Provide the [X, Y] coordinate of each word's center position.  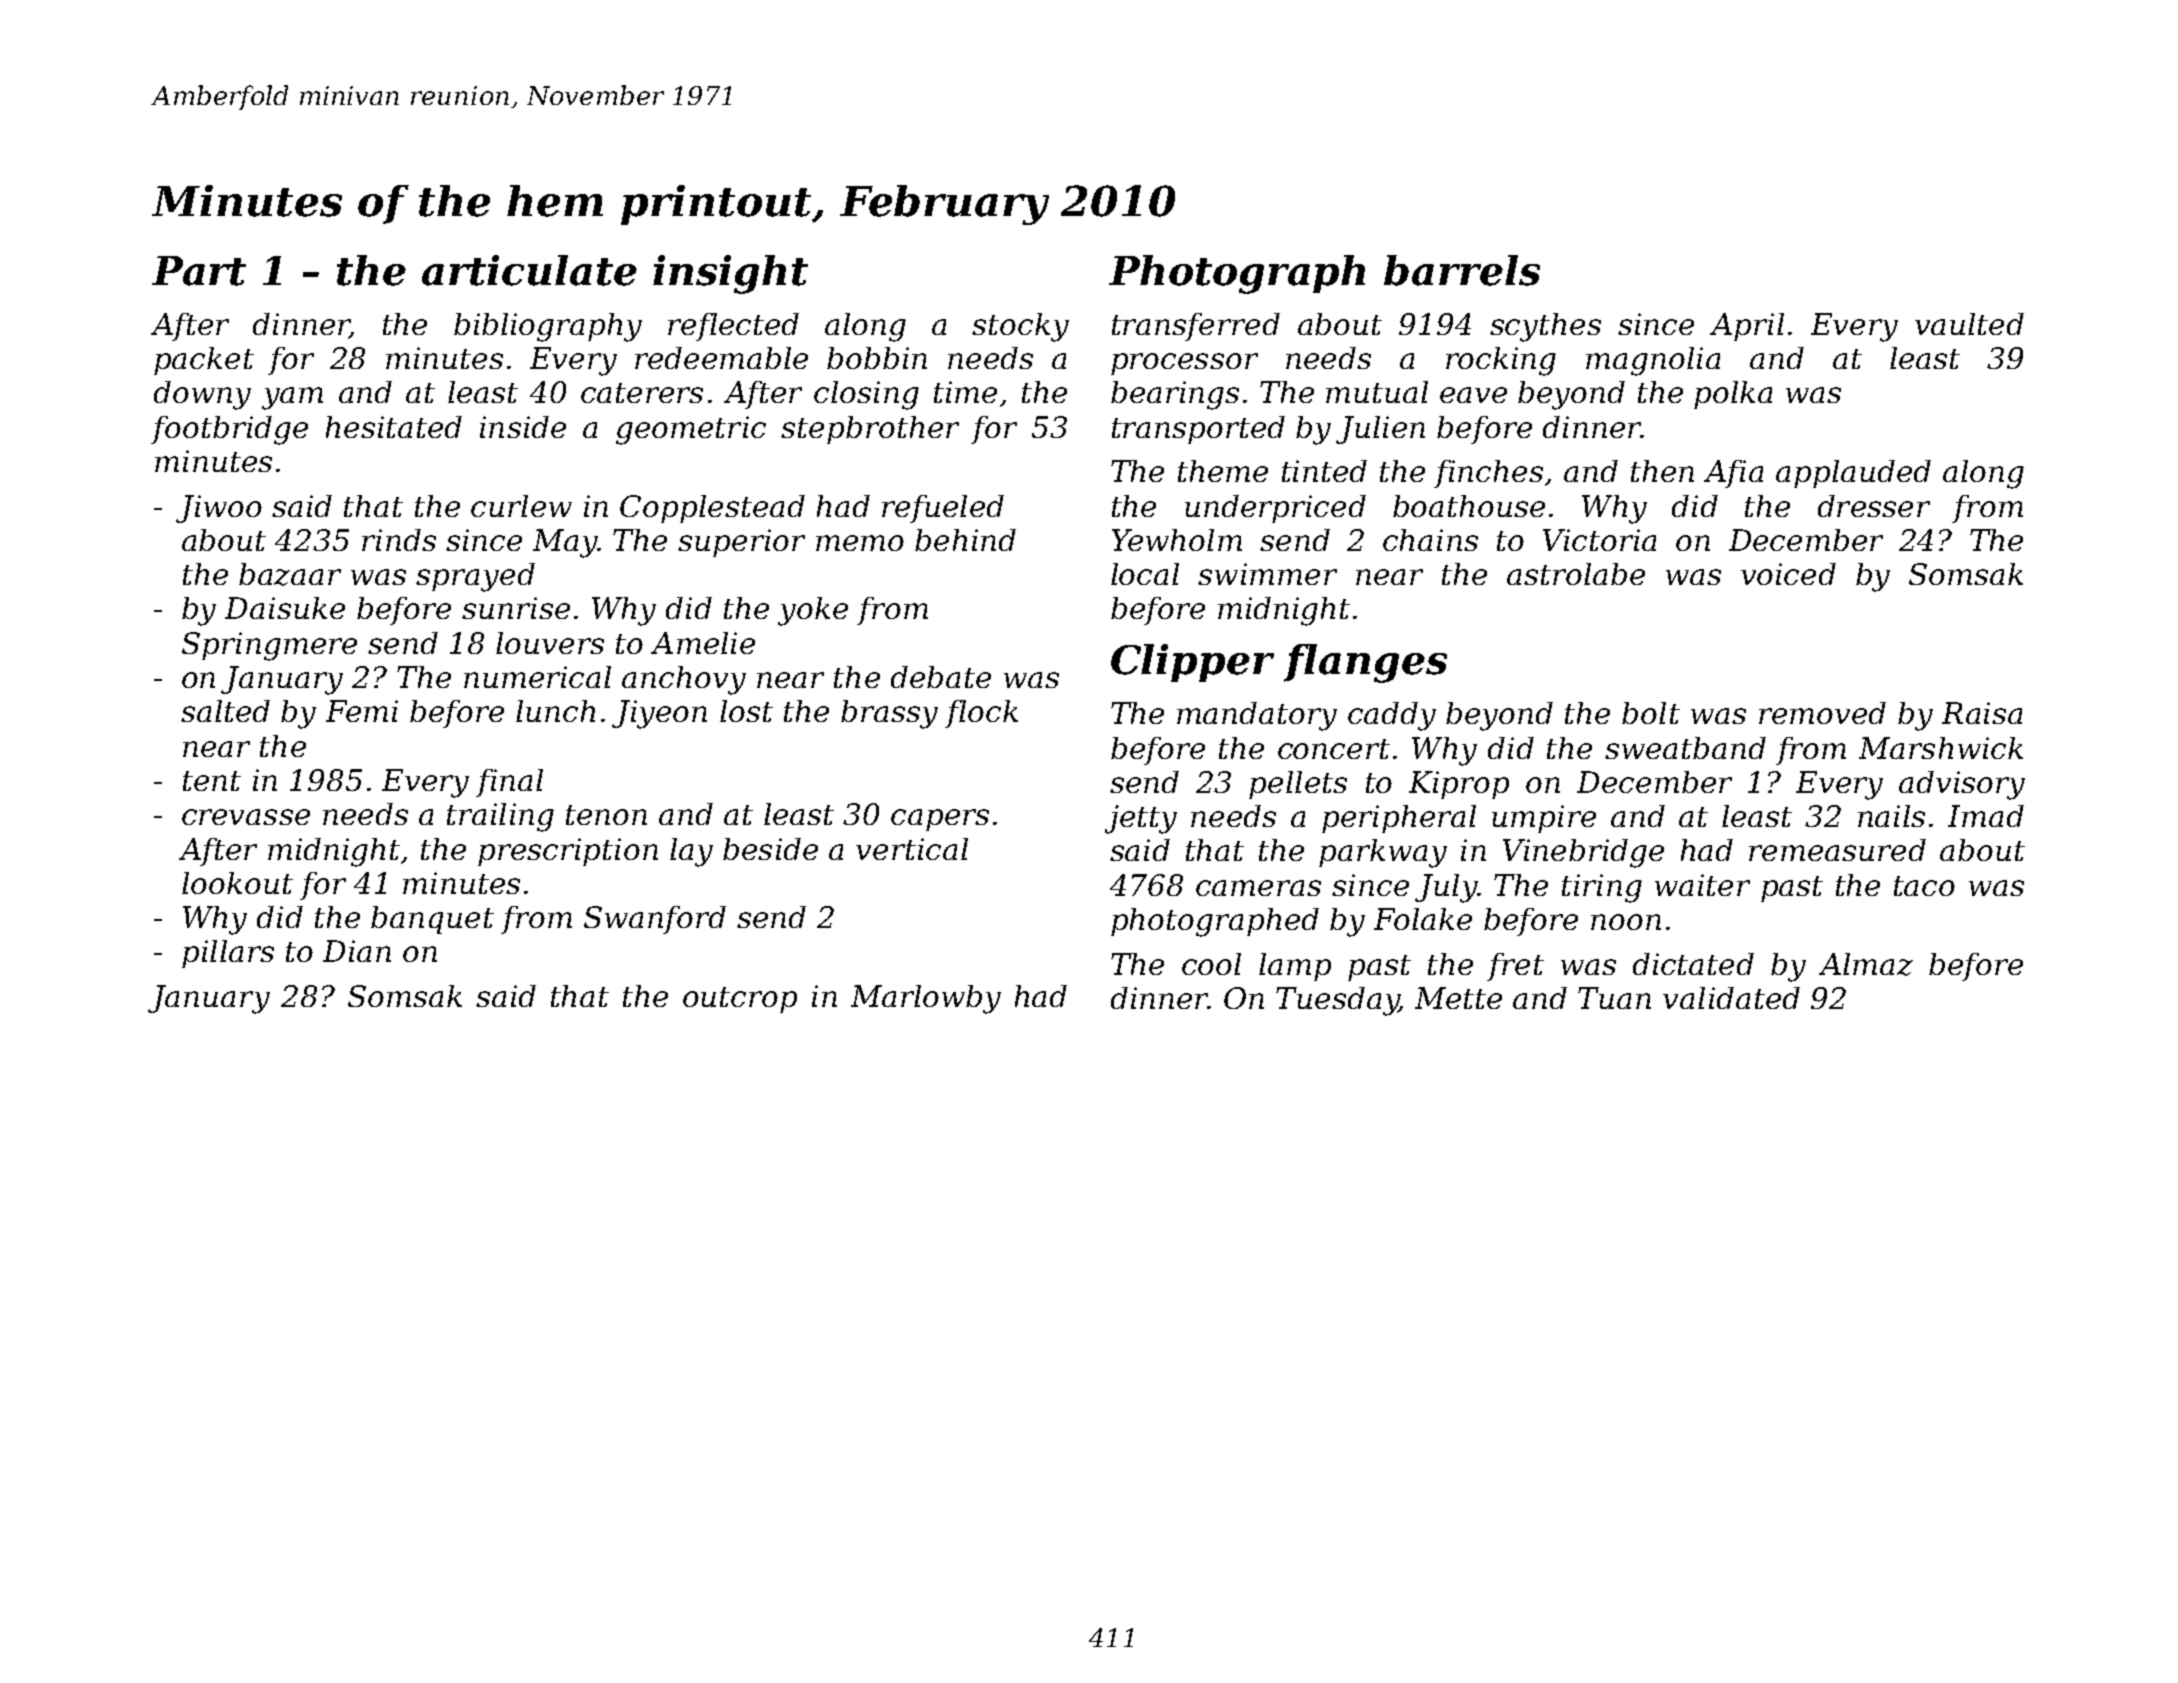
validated [1731, 998]
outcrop [740, 1000]
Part [199, 271]
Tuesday [1337, 1001]
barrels [1462, 270]
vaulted [1969, 324]
